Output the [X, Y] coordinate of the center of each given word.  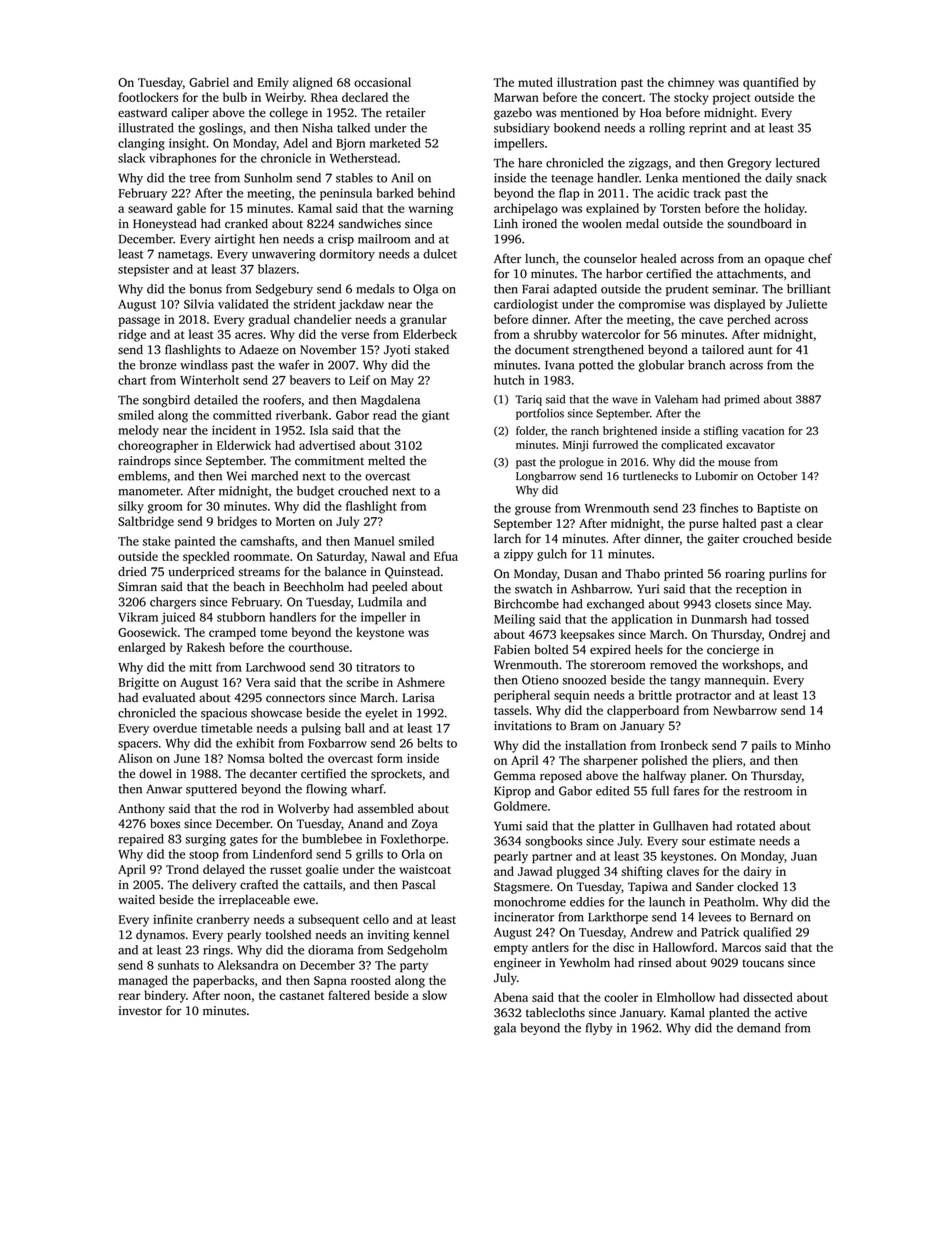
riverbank [302, 415]
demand [759, 1028]
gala [505, 1029]
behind [436, 193]
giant [435, 416]
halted [739, 523]
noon [237, 996]
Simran [137, 587]
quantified [771, 83]
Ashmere [421, 682]
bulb [235, 97]
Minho [813, 745]
